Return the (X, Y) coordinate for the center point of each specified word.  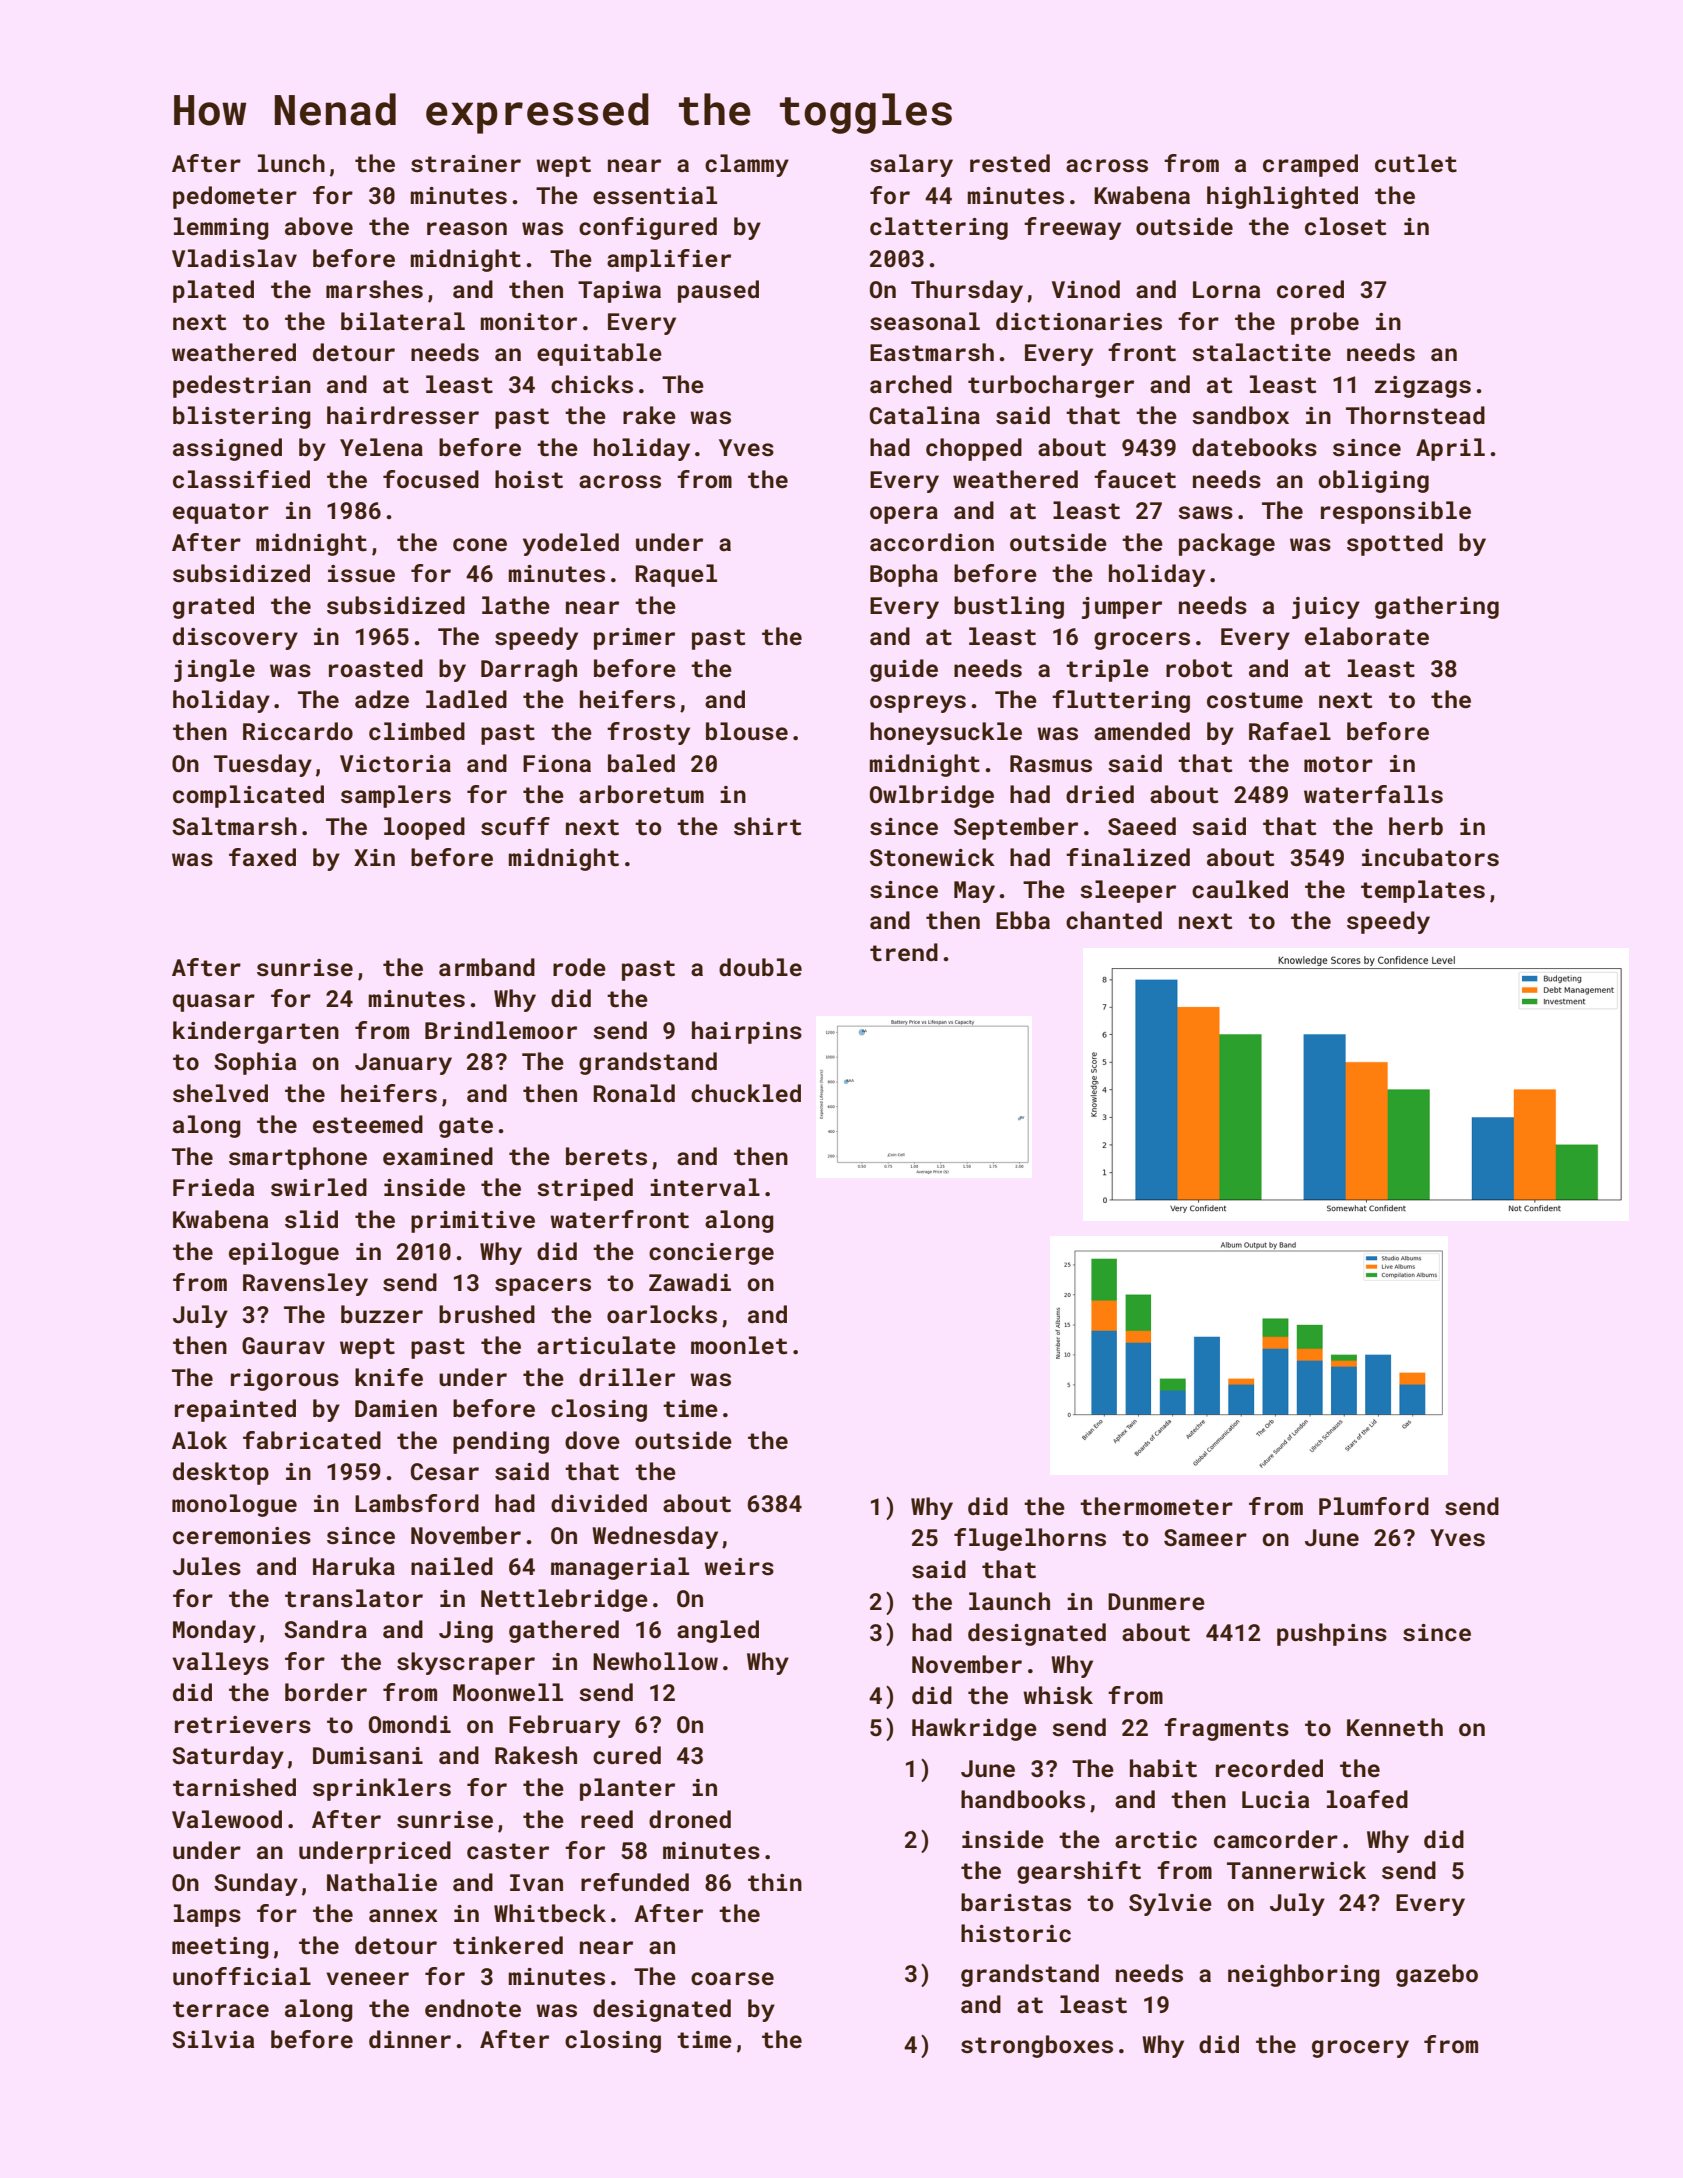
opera (904, 515)
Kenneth (1395, 1727)
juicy (1326, 608)
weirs (739, 1566)
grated (213, 607)
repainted (235, 1410)
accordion (932, 542)
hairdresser (403, 415)
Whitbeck (550, 1913)
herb (1416, 826)
